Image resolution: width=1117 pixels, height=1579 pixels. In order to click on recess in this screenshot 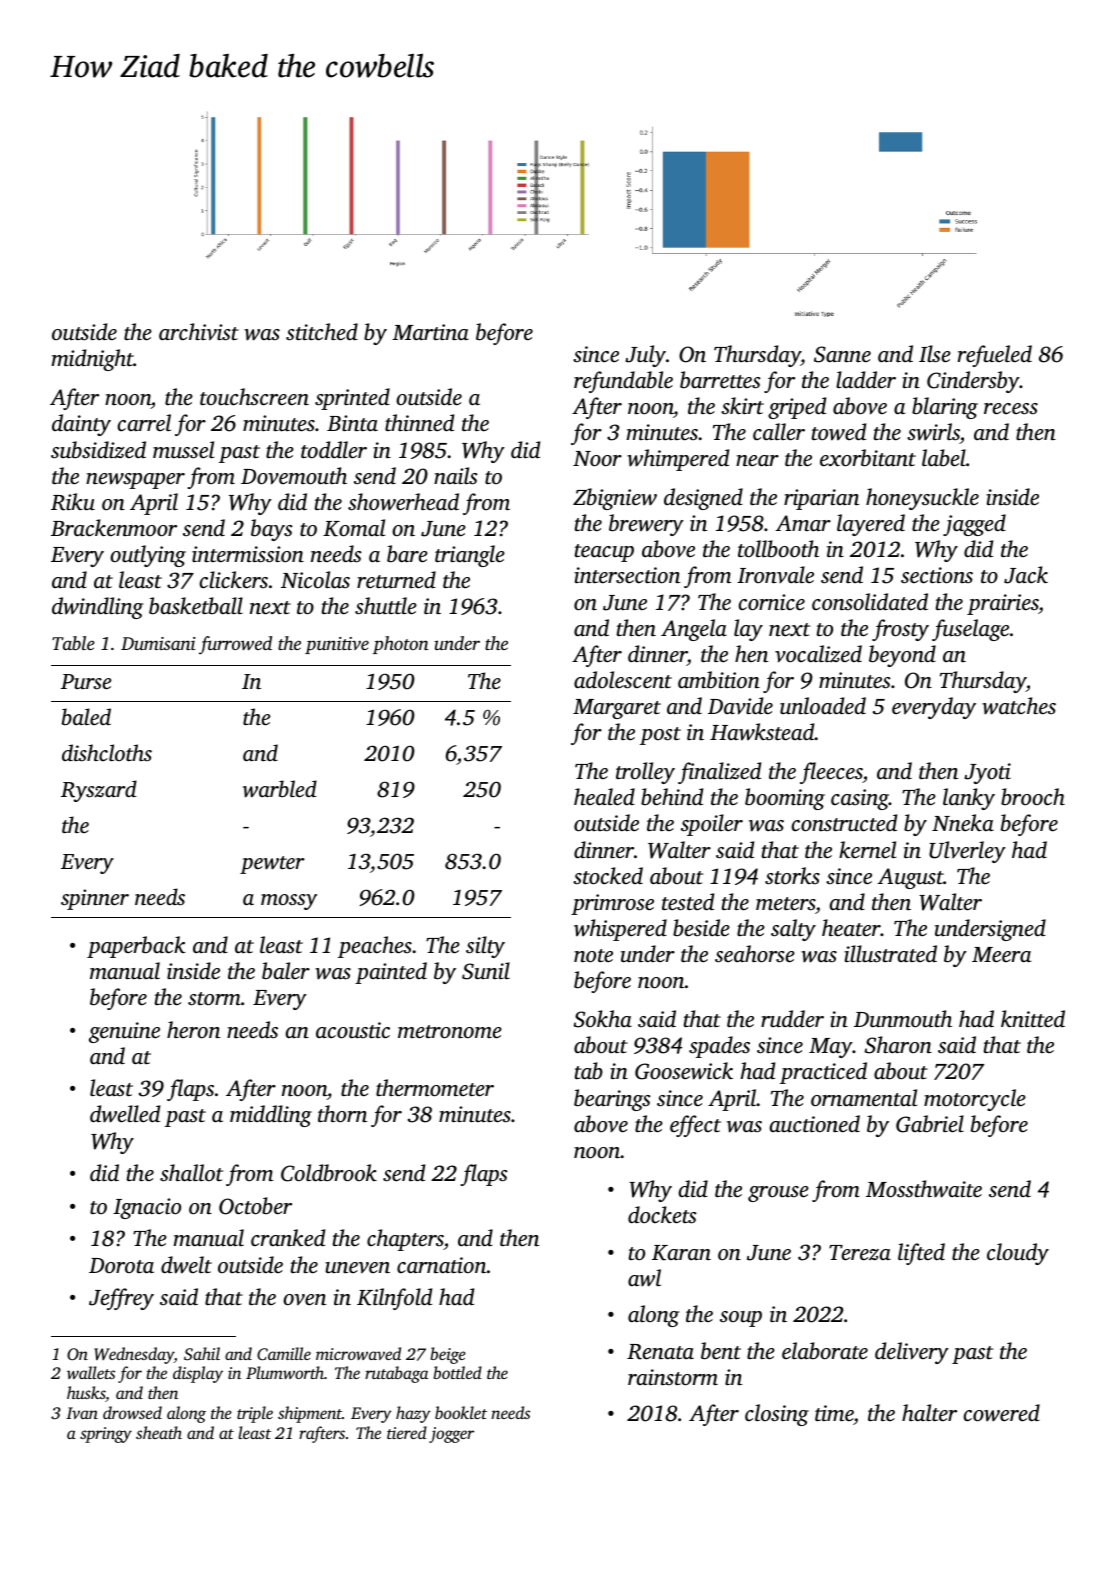, I will do `click(1011, 409)`.
